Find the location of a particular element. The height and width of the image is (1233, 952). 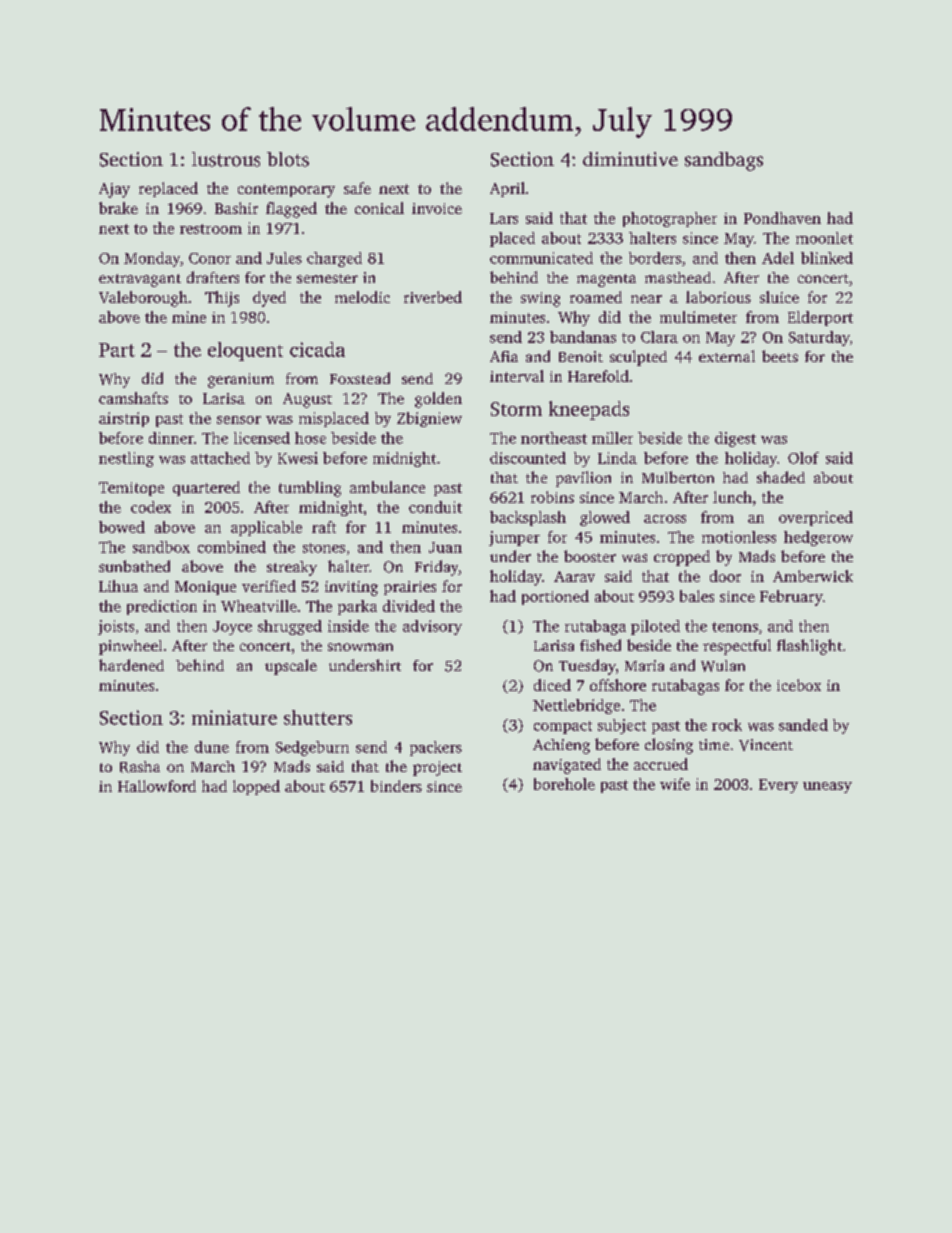

miniature is located at coordinates (234, 717).
